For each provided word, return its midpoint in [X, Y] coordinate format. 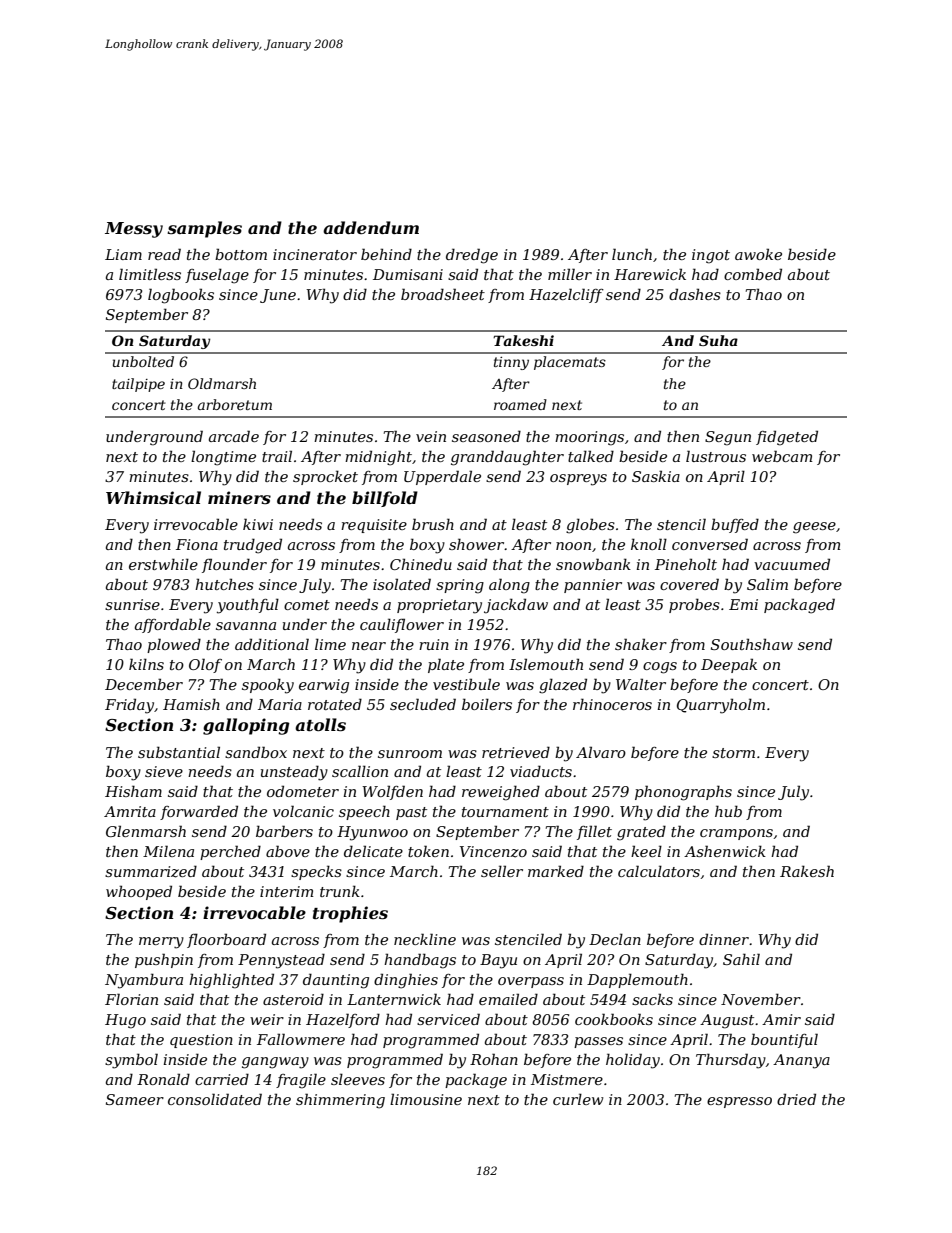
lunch [632, 254]
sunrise [132, 604]
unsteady [294, 773]
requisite [374, 526]
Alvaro [601, 752]
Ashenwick [725, 851]
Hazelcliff [566, 295]
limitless [150, 274]
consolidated [215, 1099]
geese [814, 528]
